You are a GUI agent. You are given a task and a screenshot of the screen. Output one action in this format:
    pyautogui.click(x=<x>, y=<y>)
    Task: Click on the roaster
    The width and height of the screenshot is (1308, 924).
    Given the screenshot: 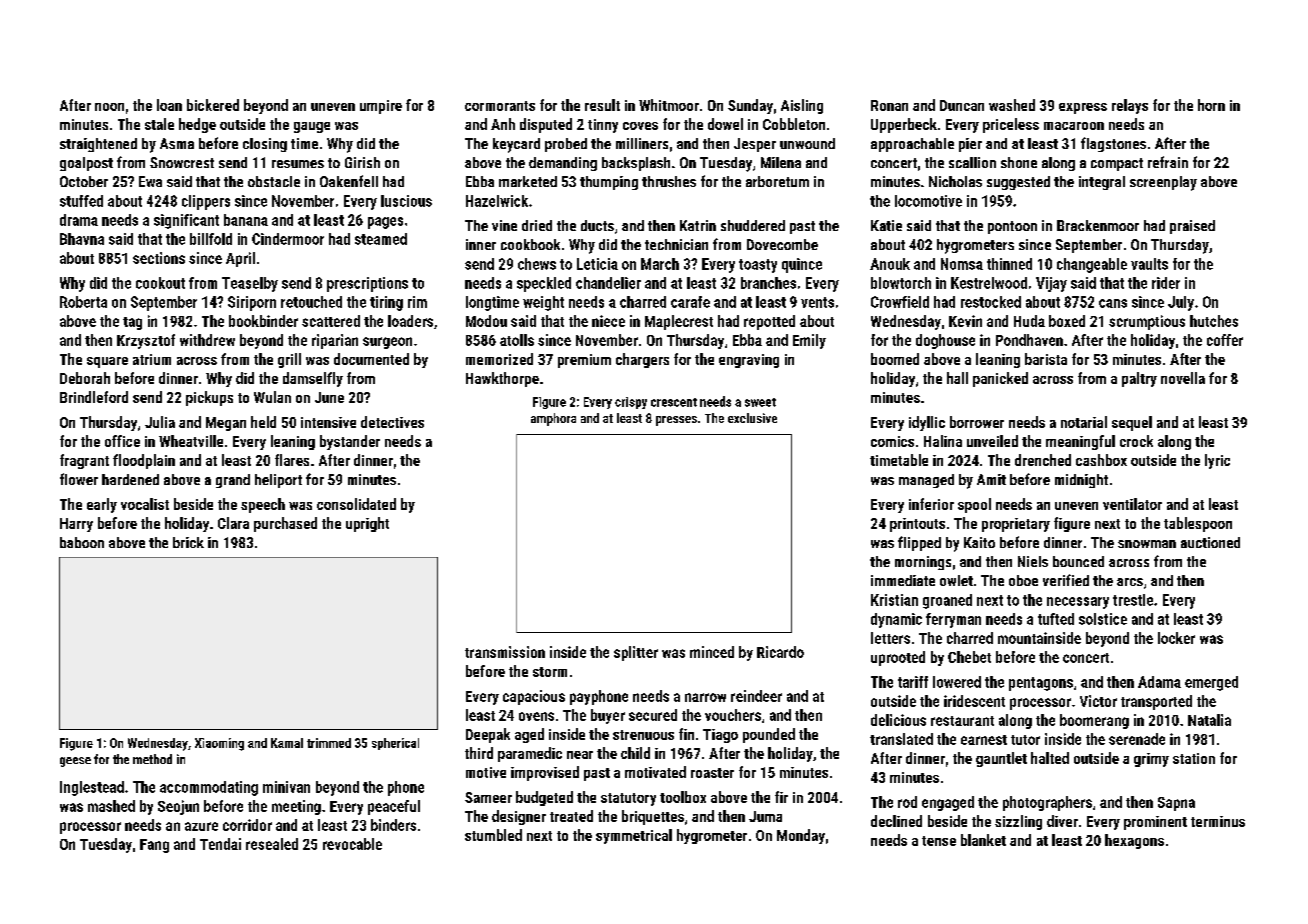 What is the action you would take?
    pyautogui.click(x=712, y=773)
